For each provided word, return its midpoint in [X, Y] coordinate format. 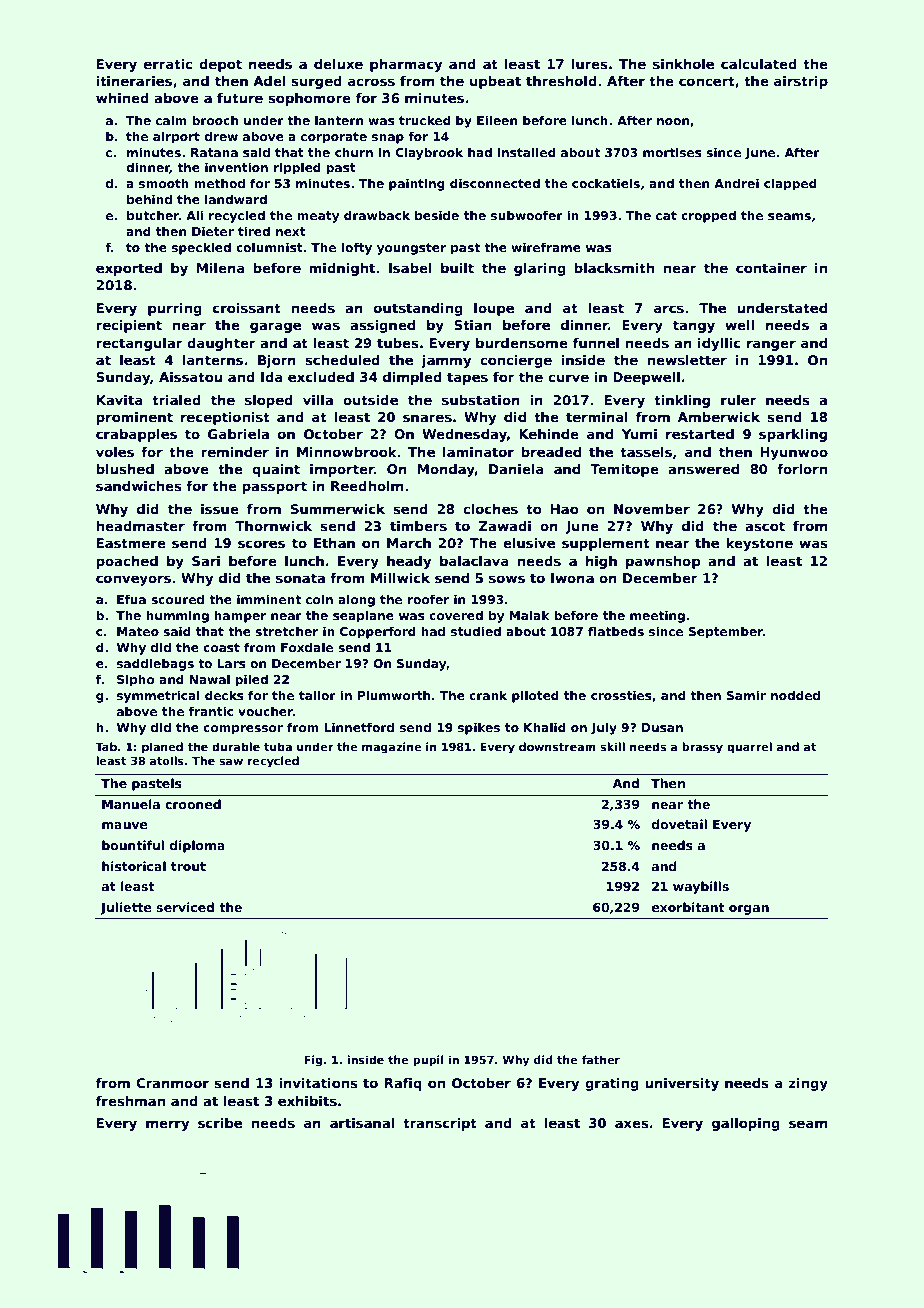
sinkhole [683, 64]
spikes [479, 728]
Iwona [572, 578]
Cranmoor [172, 1083]
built [457, 268]
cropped [708, 216]
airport [176, 137]
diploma [197, 846]
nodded [795, 695]
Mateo [138, 631]
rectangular [139, 344]
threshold [561, 81]
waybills [701, 887]
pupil [428, 1061]
